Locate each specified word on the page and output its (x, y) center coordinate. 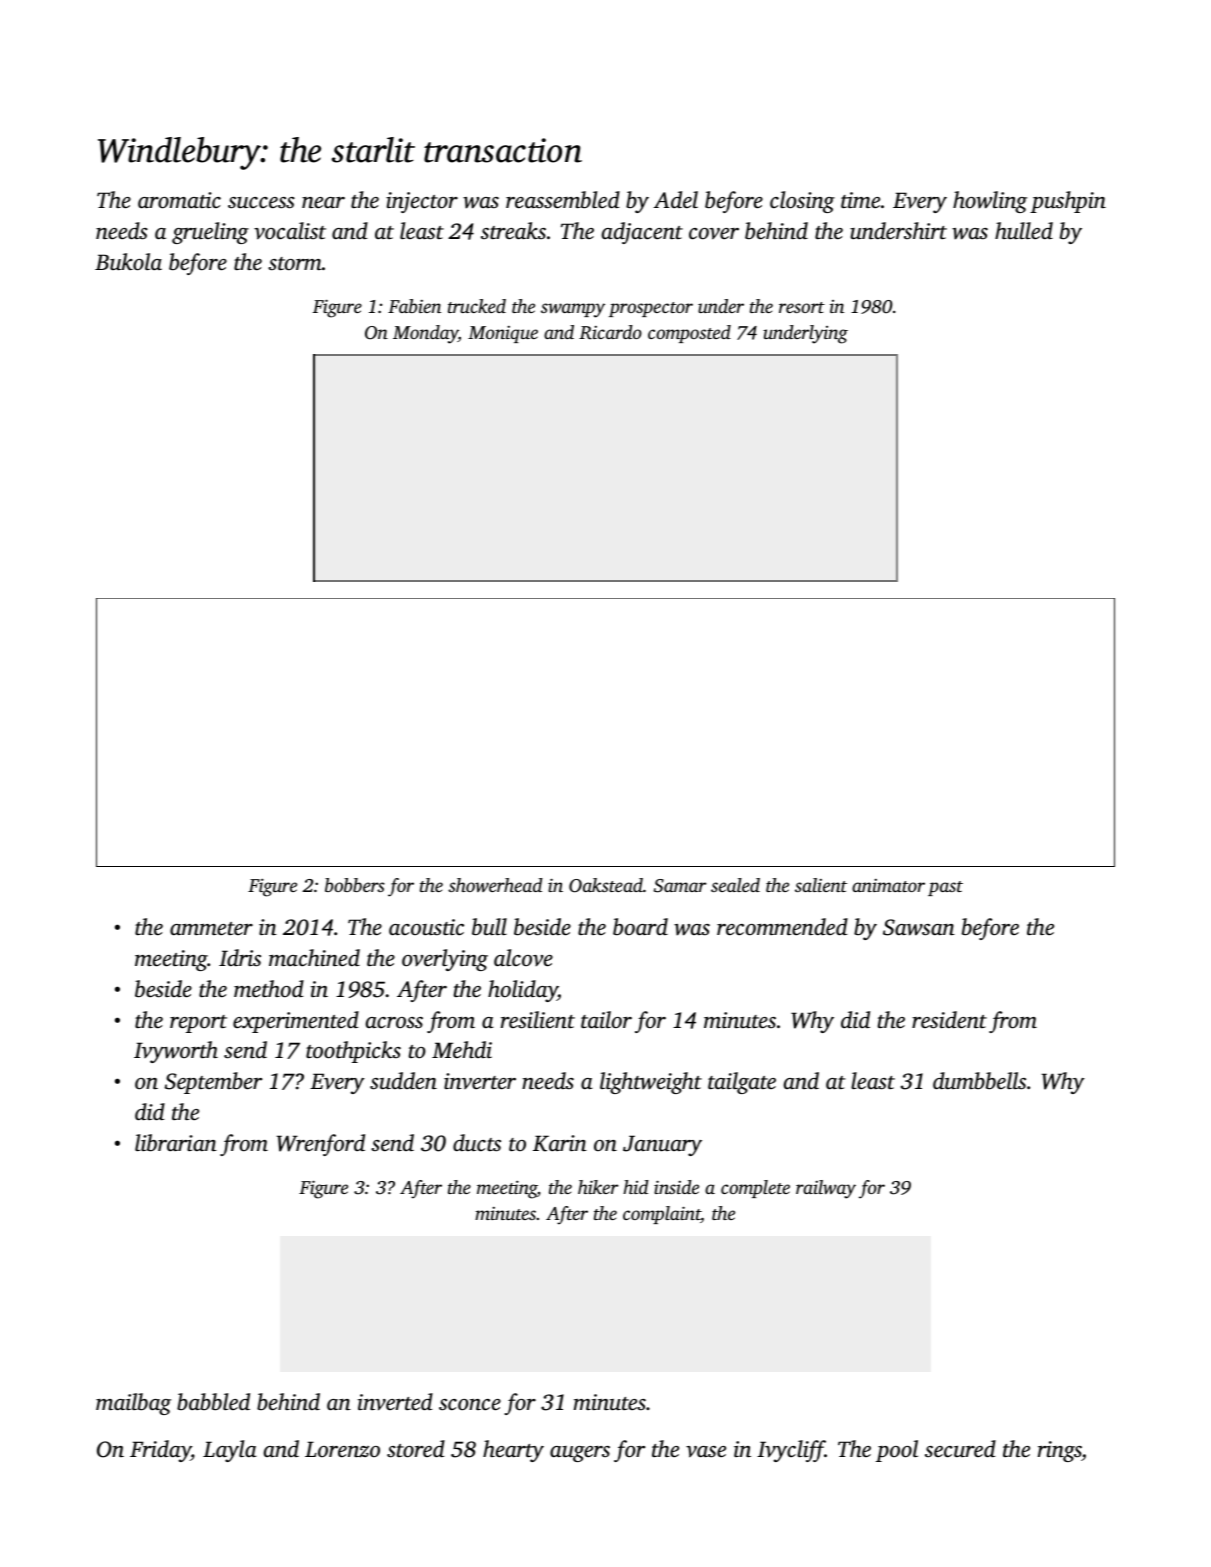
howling (990, 202)
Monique (503, 334)
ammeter (211, 928)
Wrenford (320, 1145)
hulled (1024, 231)
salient (821, 885)
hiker (598, 1187)
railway (826, 1189)
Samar (680, 886)
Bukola (128, 262)
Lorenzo (342, 1449)
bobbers (355, 885)
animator (888, 885)
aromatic (179, 200)
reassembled (563, 200)
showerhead (495, 885)
